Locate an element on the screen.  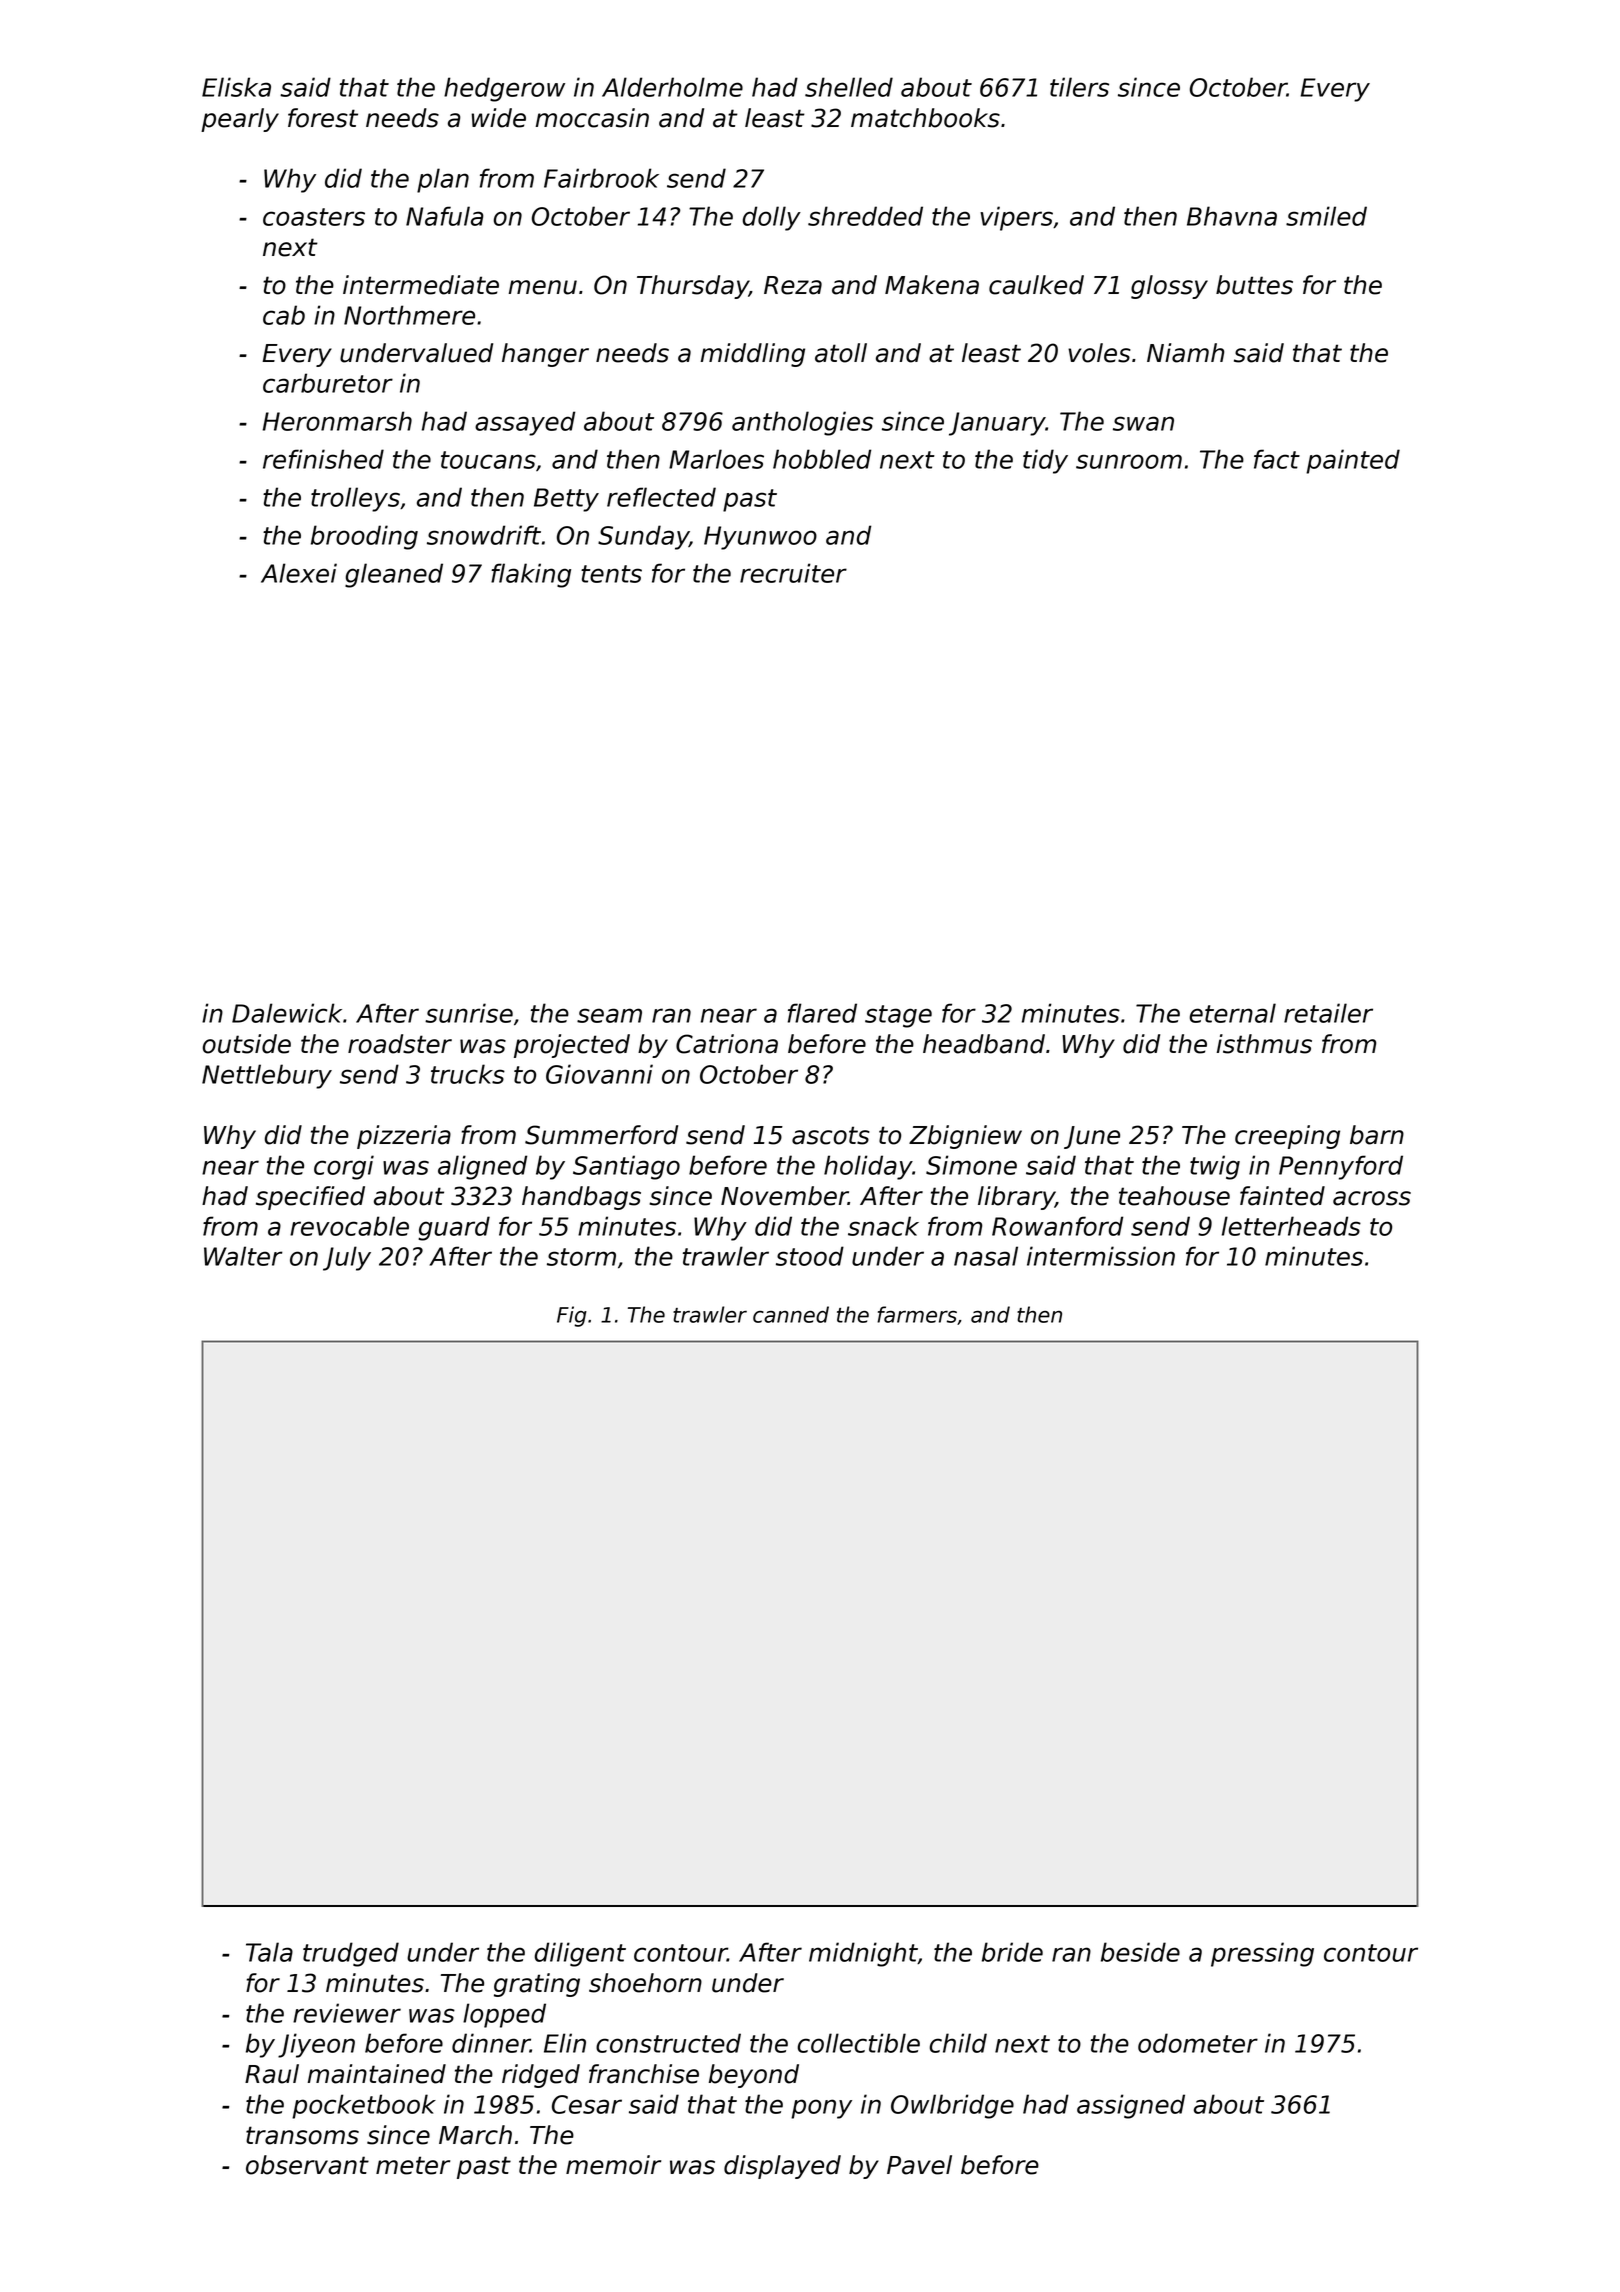
farmers is located at coordinates (917, 1314).
